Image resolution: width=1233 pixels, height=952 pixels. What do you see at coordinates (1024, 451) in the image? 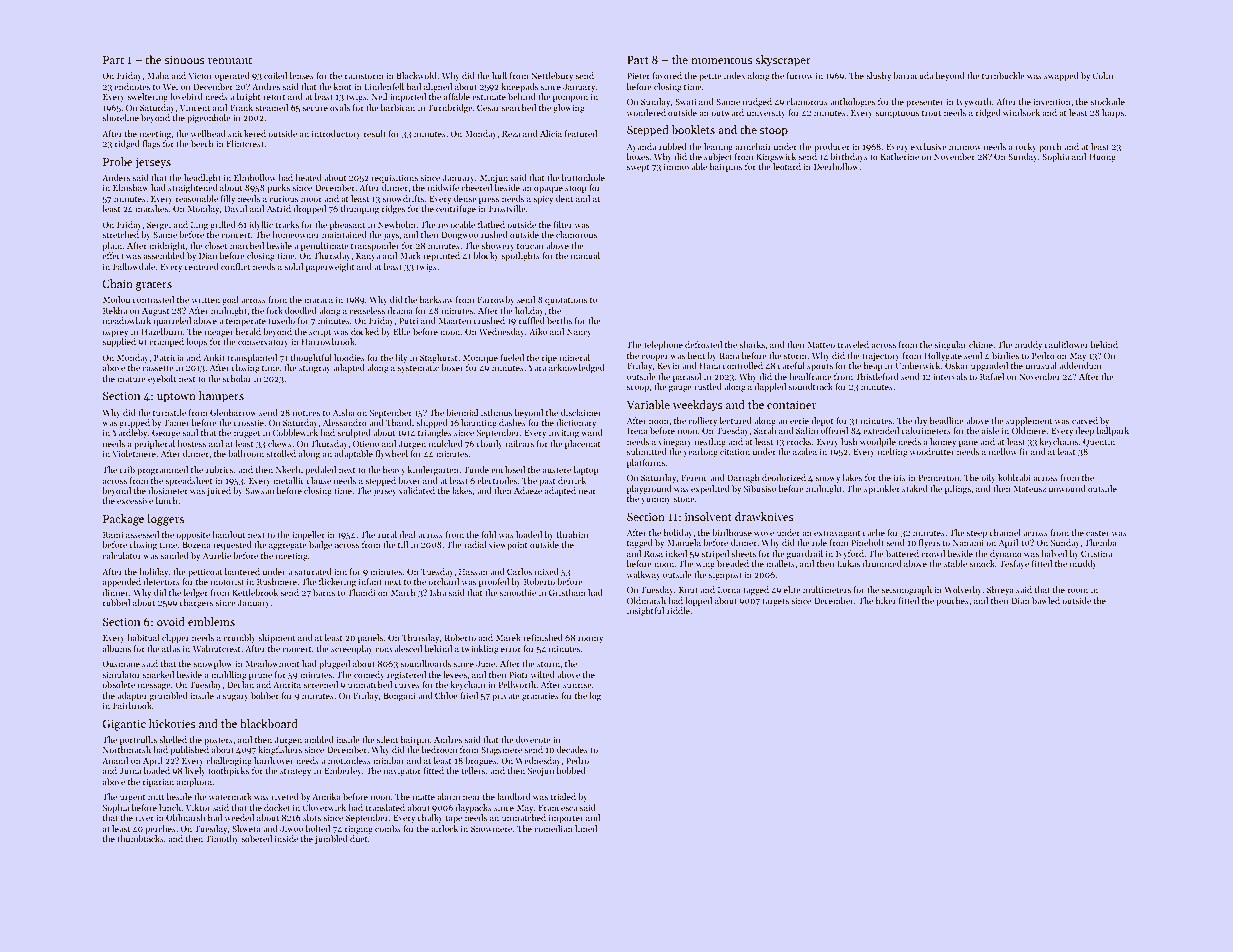
I see `fir` at bounding box center [1024, 451].
